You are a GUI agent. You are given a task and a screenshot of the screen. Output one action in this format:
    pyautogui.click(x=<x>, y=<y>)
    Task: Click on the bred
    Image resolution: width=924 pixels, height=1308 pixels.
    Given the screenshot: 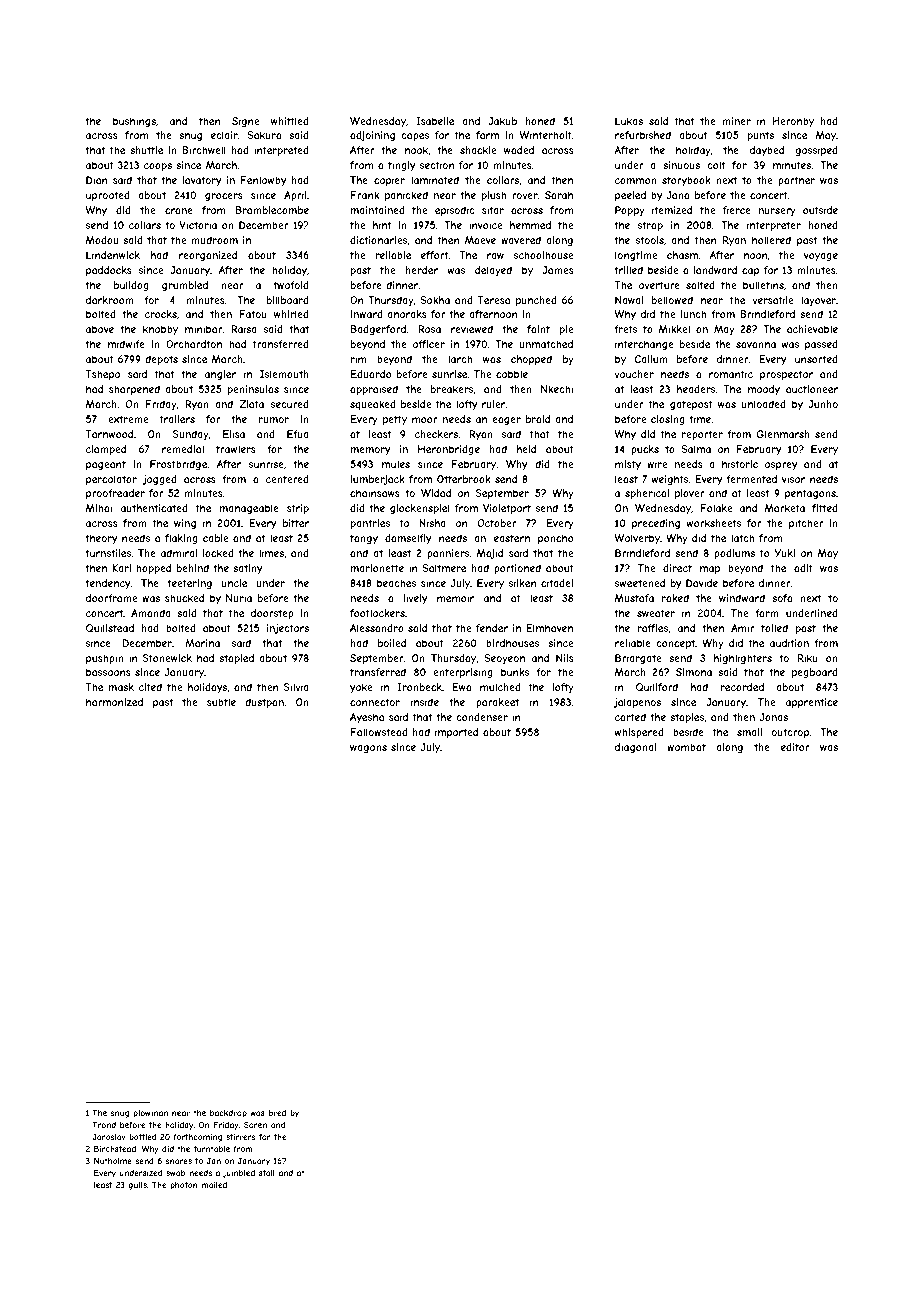 What is the action you would take?
    pyautogui.click(x=277, y=1113)
